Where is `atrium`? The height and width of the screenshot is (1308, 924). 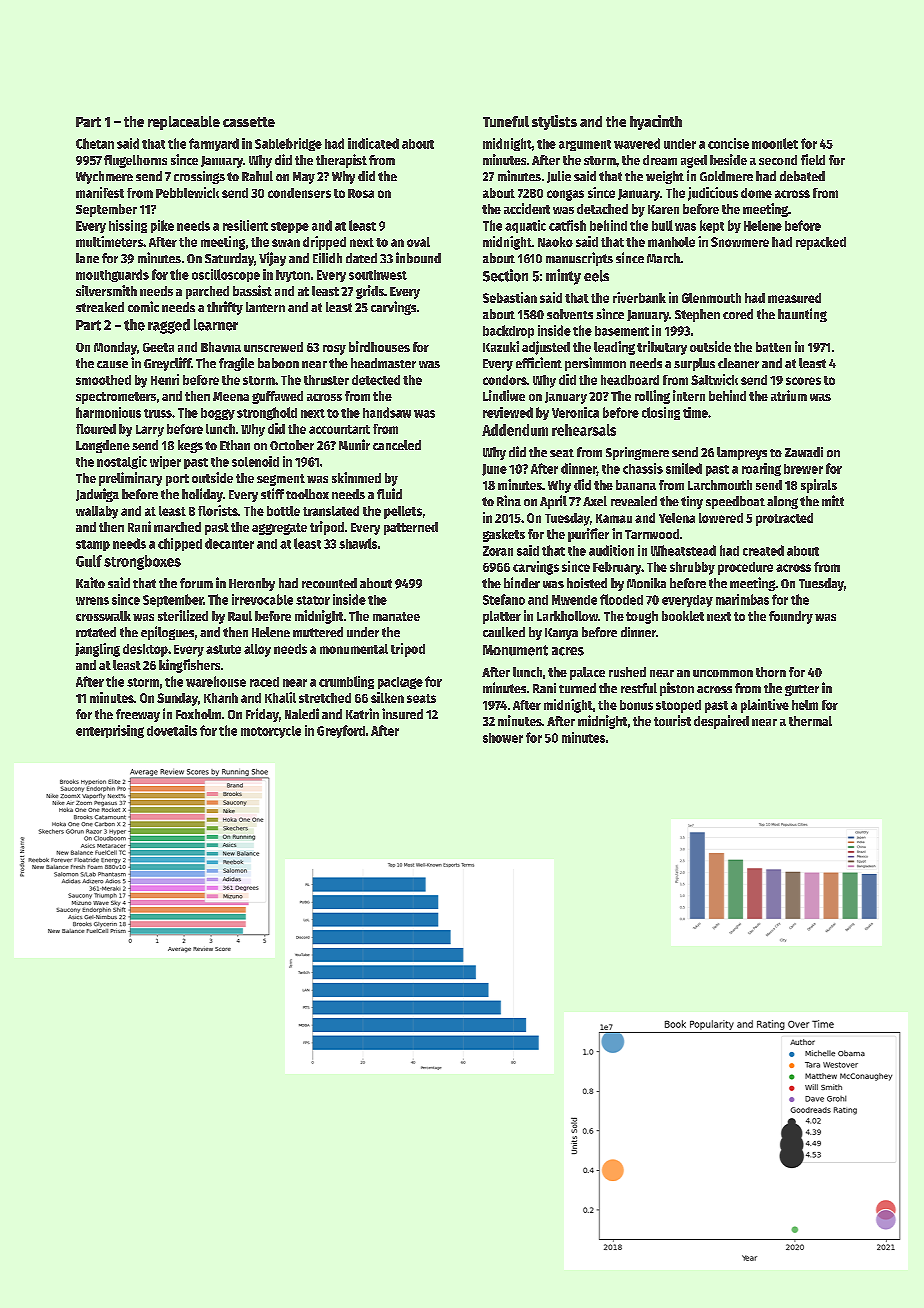 atrium is located at coordinates (789, 395).
